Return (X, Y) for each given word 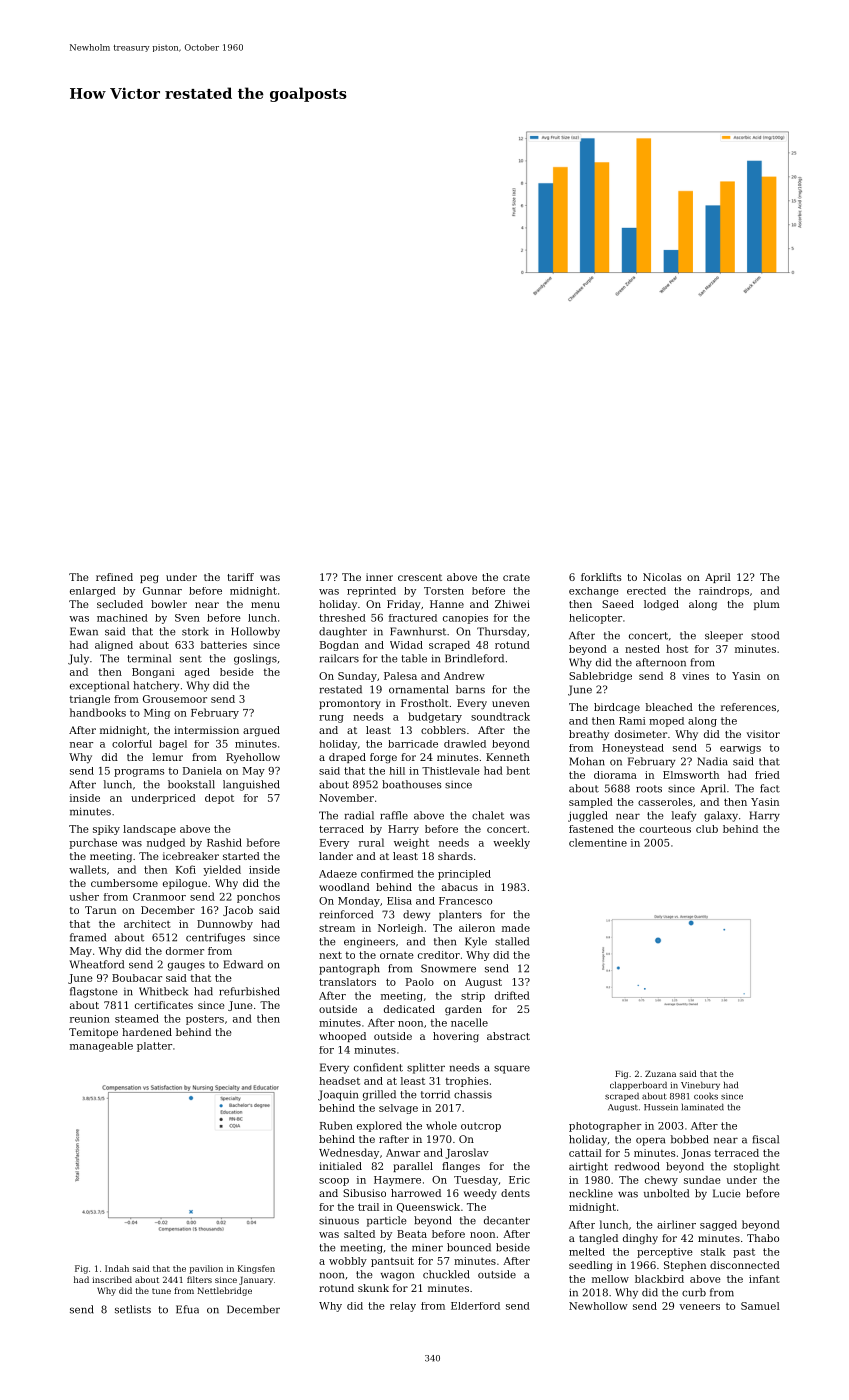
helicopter (595, 619)
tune (161, 1291)
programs (139, 773)
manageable (101, 1047)
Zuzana (660, 1074)
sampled (591, 803)
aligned (114, 646)
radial (359, 815)
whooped (342, 1037)
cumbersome (124, 883)
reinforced (346, 914)
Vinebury (700, 1085)
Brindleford (474, 658)
